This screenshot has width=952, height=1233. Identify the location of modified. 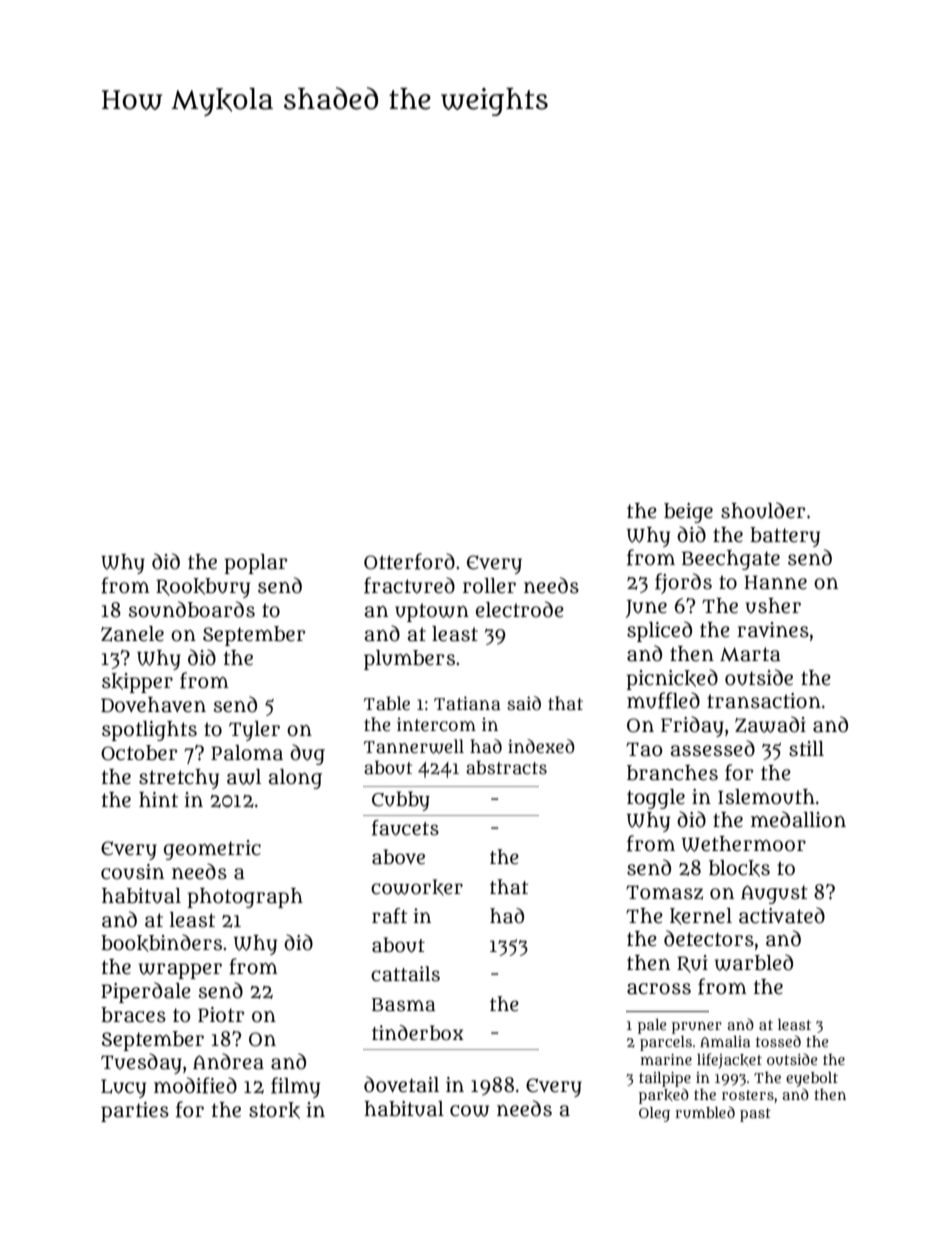
(195, 1085).
